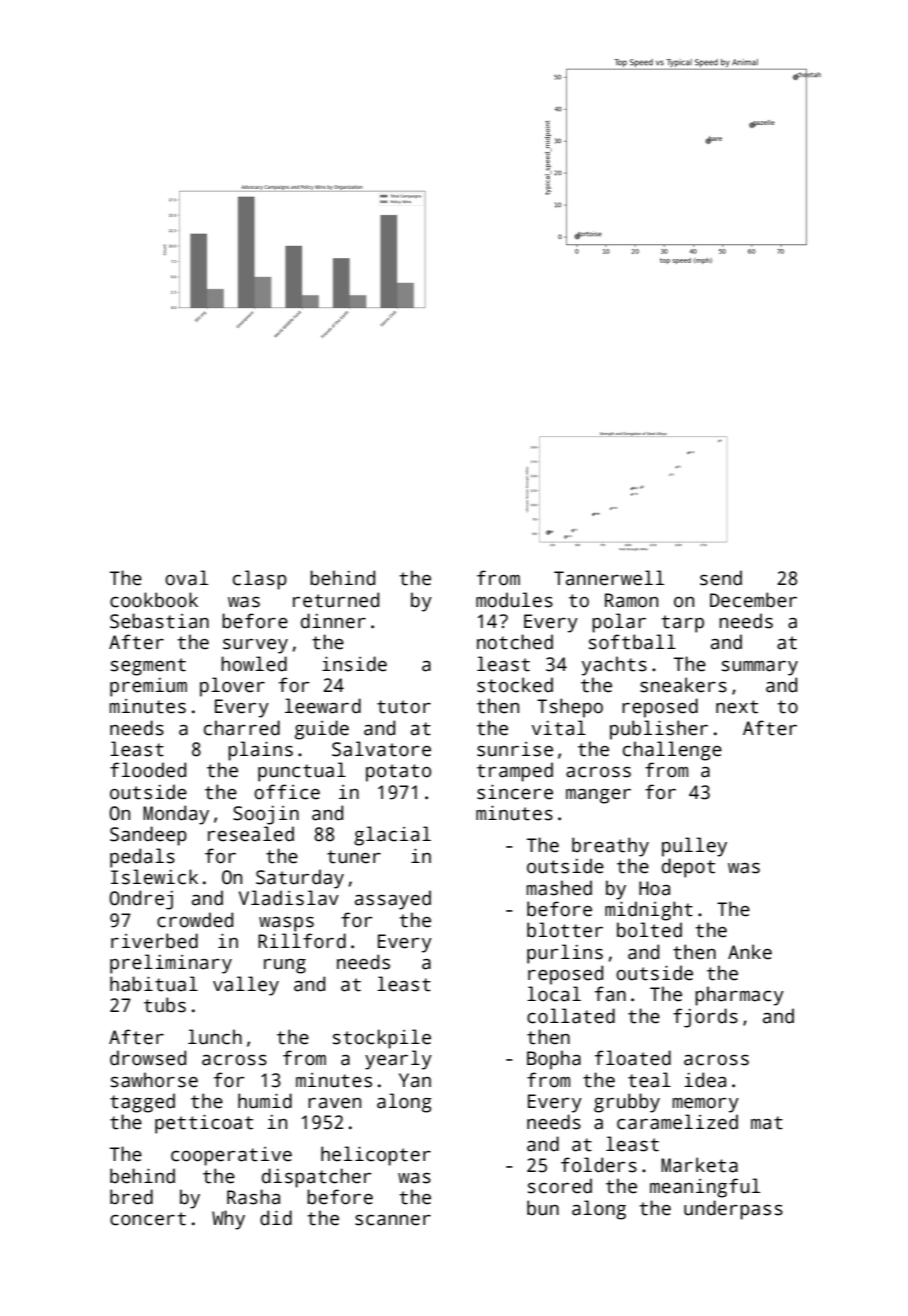 The image size is (908, 1316). Describe the element at coordinates (260, 580) in the screenshot. I see `clasp` at that location.
